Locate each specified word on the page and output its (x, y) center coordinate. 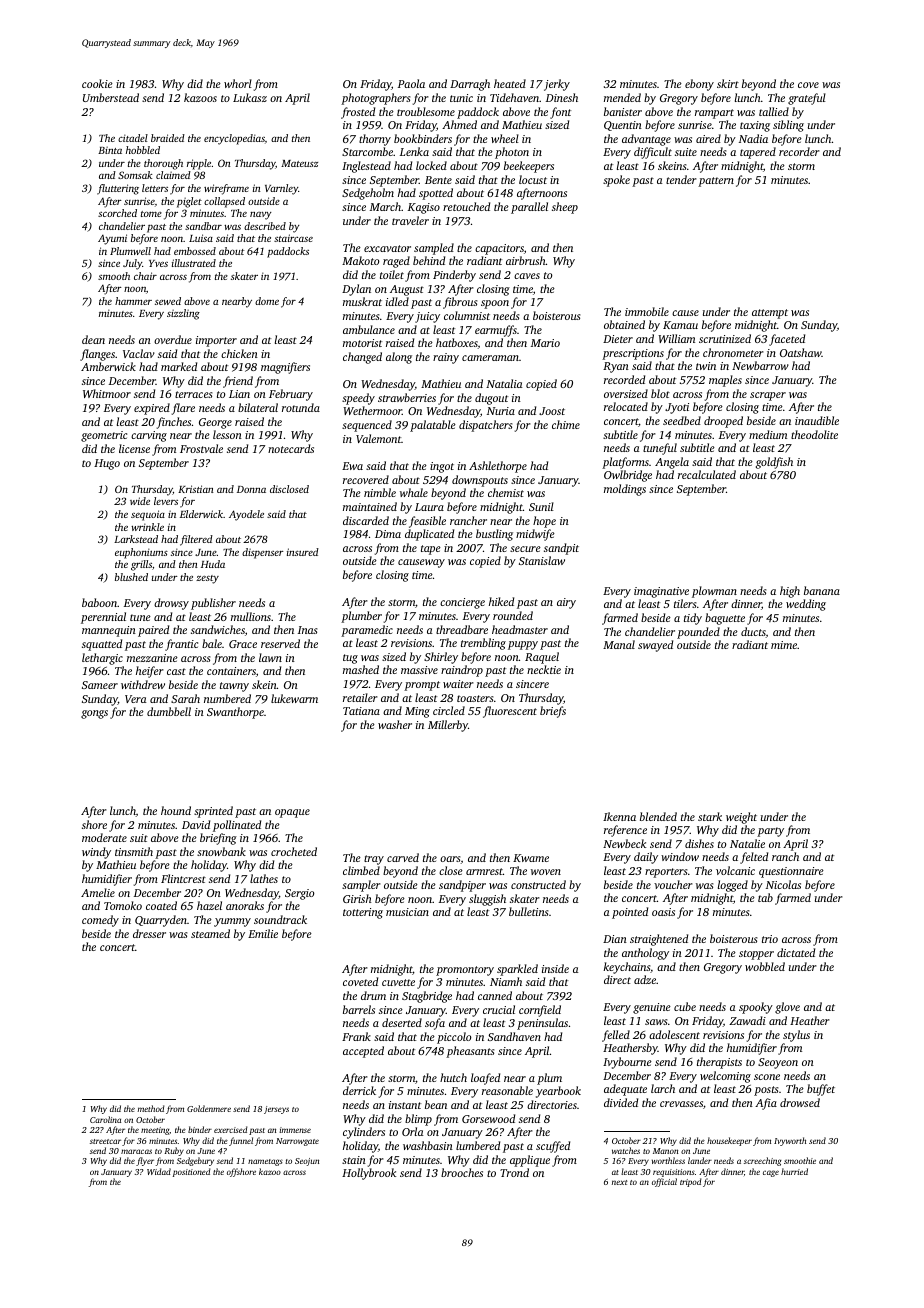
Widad (159, 1171)
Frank (356, 1036)
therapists (719, 1063)
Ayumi (112, 239)
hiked (501, 601)
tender (681, 179)
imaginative (661, 592)
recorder (799, 151)
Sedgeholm (368, 194)
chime (566, 424)
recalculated (707, 474)
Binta (110, 150)
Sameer (100, 685)
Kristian (196, 489)
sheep (565, 208)
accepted (363, 1052)
